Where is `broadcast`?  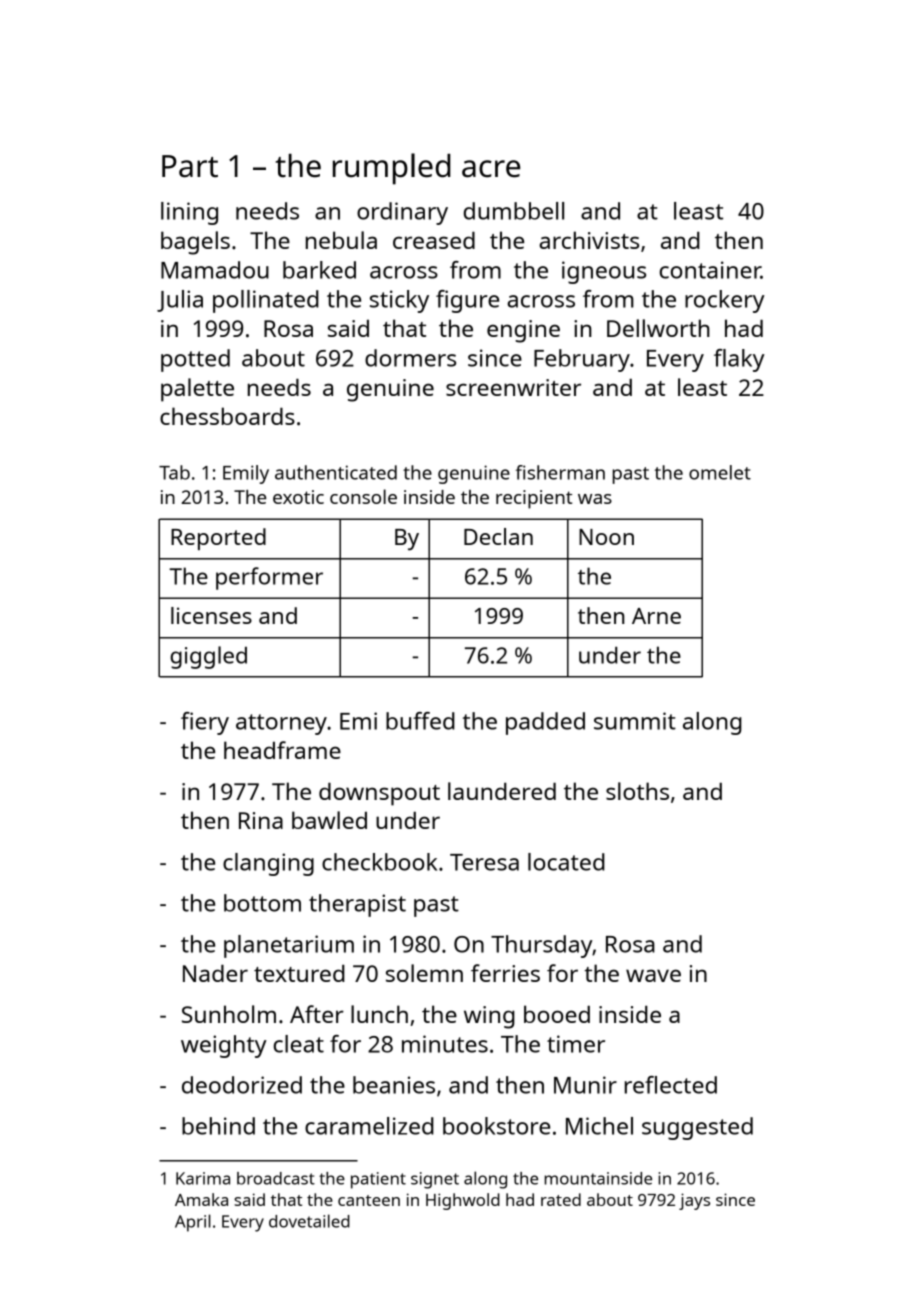 broadcast is located at coordinates (276, 1178).
